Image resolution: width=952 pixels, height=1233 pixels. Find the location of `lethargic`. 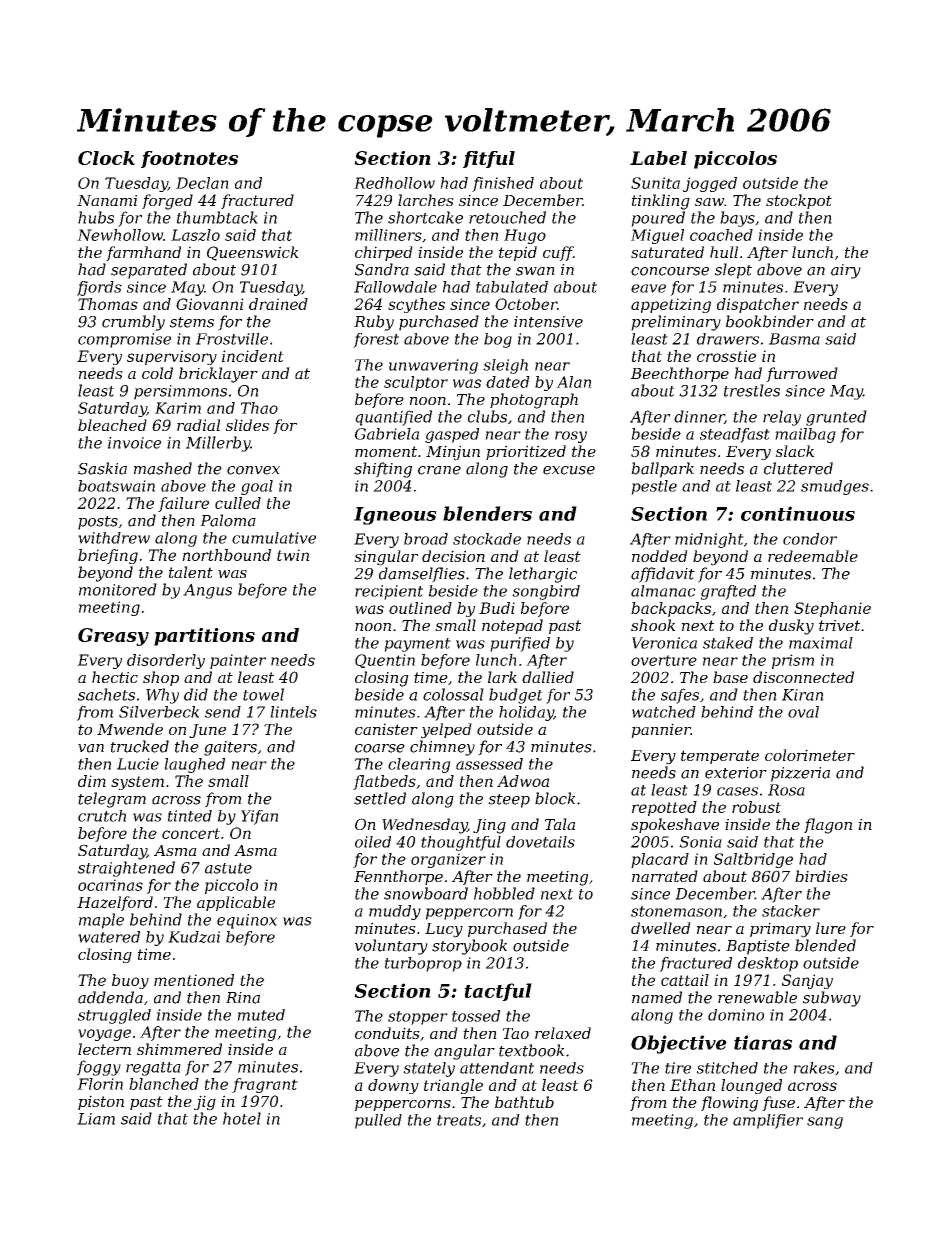

lethargic is located at coordinates (543, 575).
